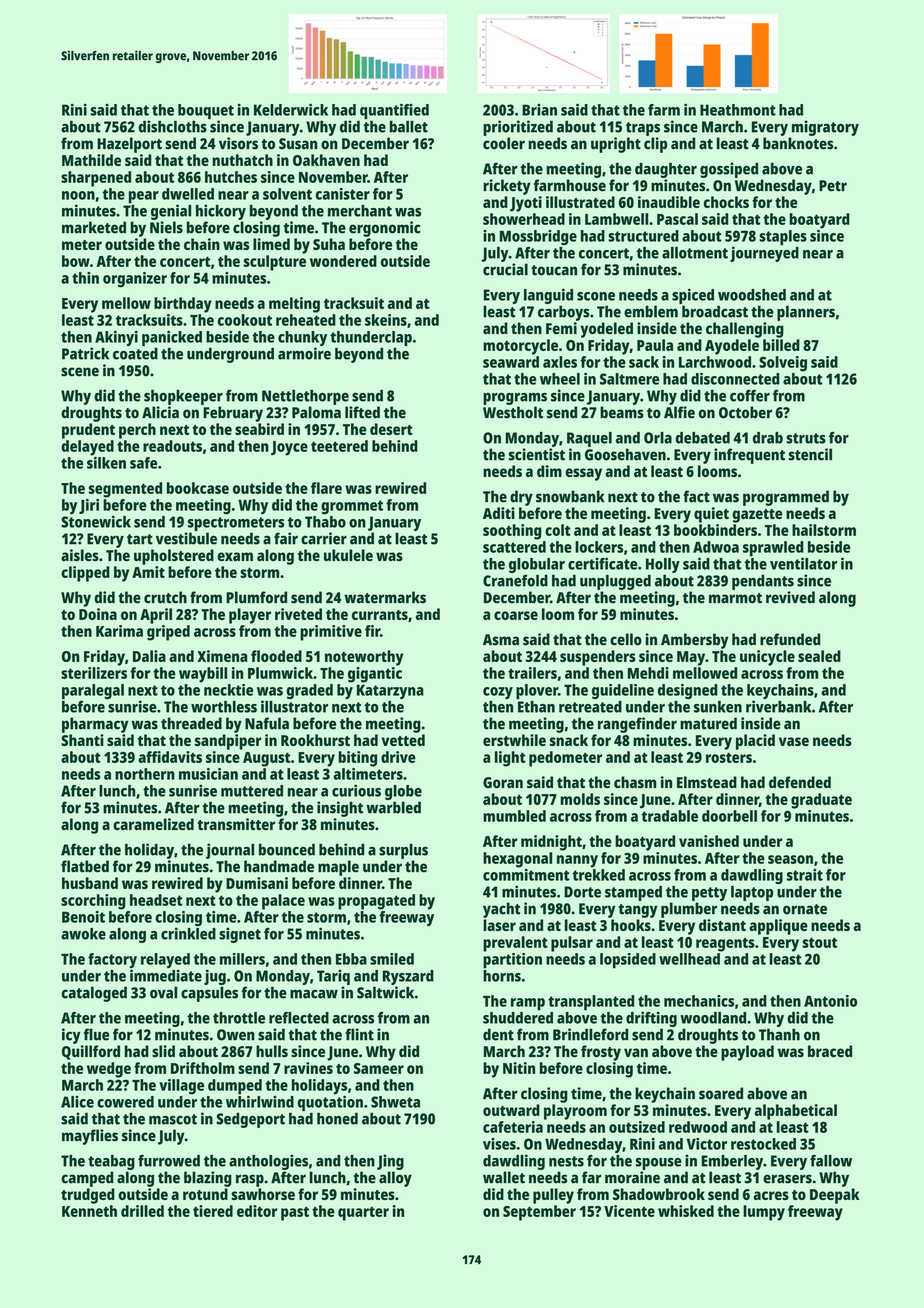 The height and width of the screenshot is (1308, 924). What do you see at coordinates (810, 454) in the screenshot?
I see `stencil` at bounding box center [810, 454].
